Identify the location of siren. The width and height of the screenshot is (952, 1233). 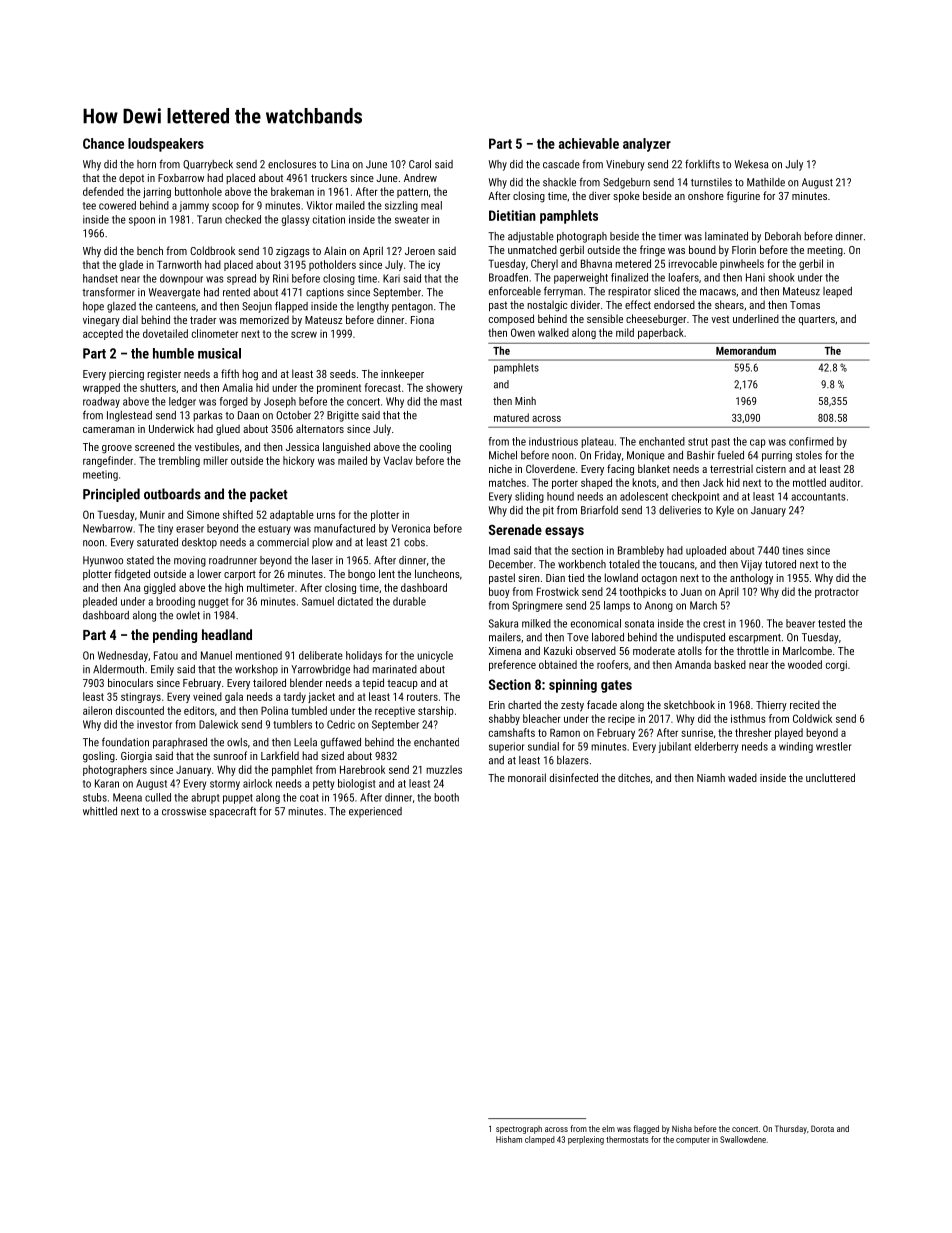
(528, 578).
